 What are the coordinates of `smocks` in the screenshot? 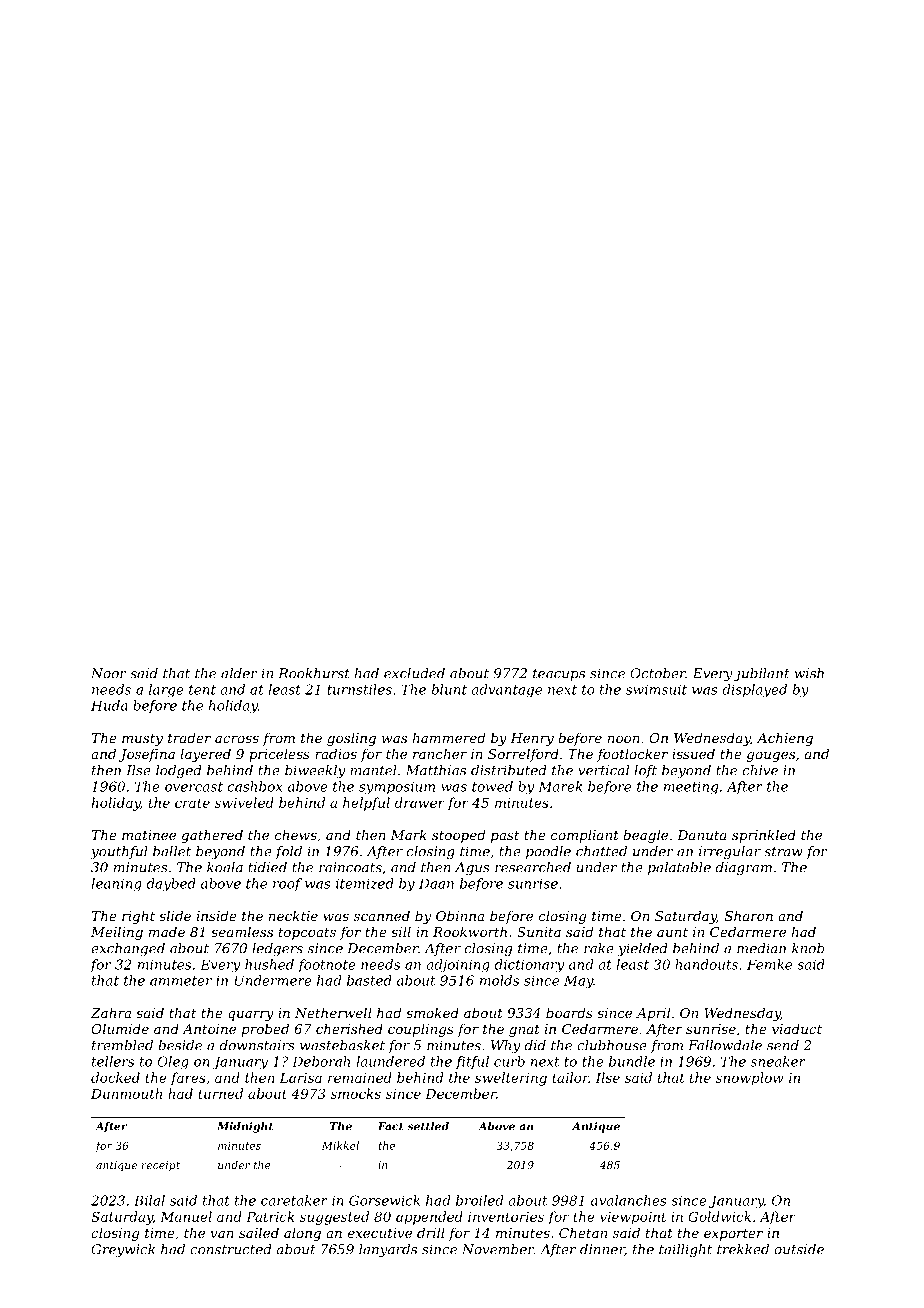 It's located at (356, 1093).
